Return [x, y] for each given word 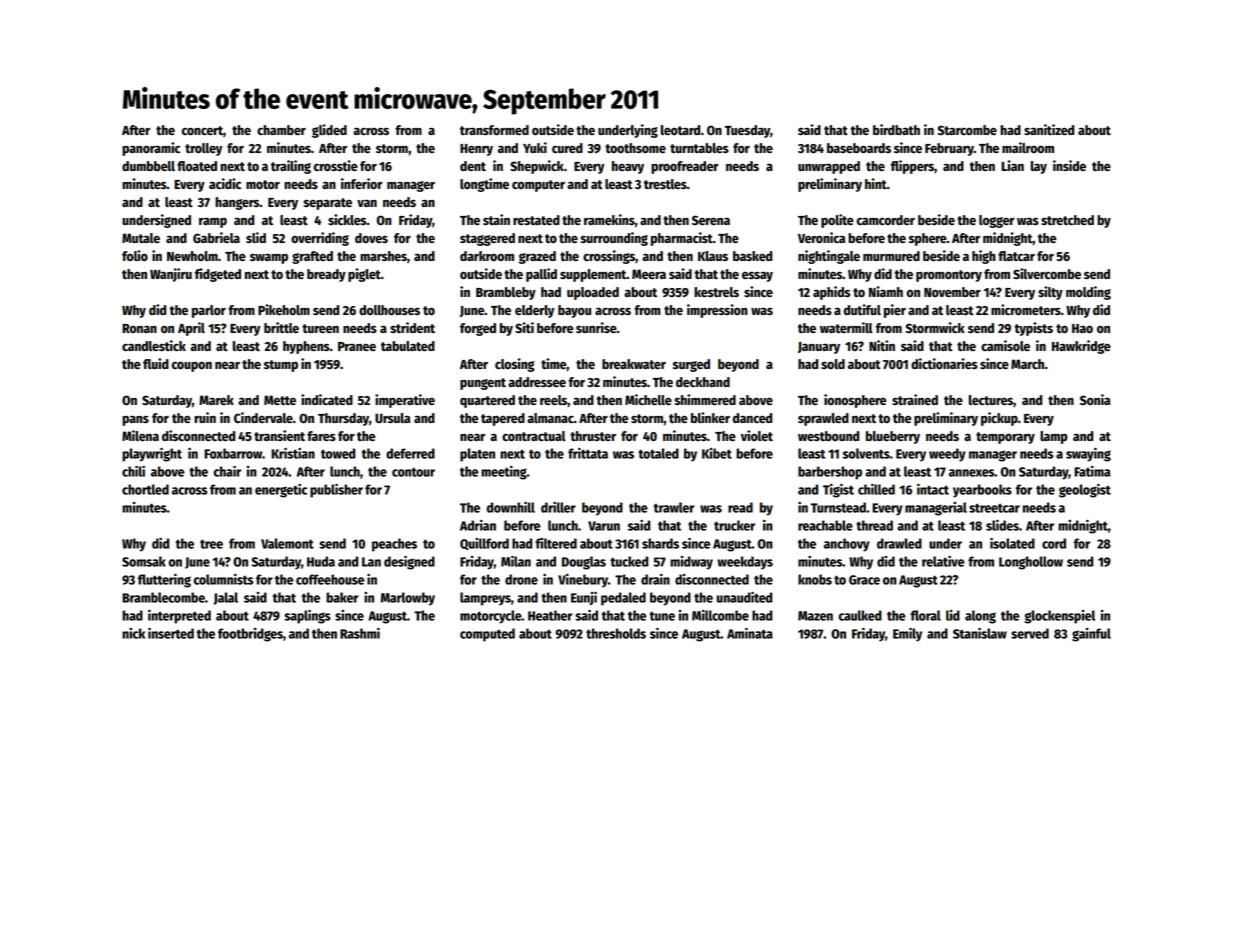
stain [496, 219]
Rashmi [360, 633]
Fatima [1092, 471]
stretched [1067, 220]
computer [538, 186]
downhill [511, 507]
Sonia [1095, 399]
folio [135, 255]
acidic [225, 183]
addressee [537, 382]
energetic [281, 491]
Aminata [750, 633]
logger [997, 221]
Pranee [357, 346]
